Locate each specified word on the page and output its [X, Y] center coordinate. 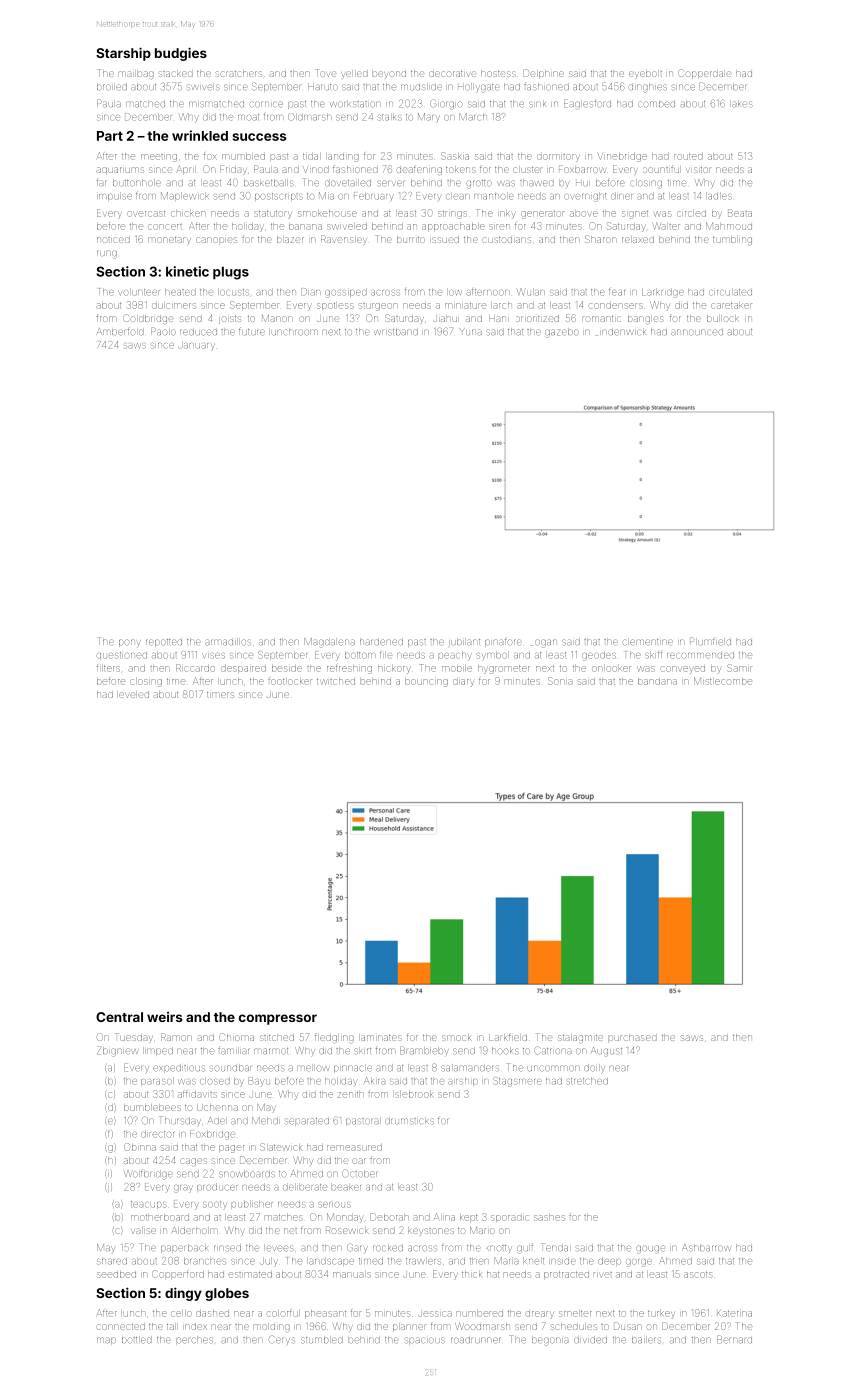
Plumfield [710, 641]
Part [110, 136]
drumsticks [409, 1121]
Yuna [471, 331]
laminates [381, 1038]
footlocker [290, 681]
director [157, 1134]
